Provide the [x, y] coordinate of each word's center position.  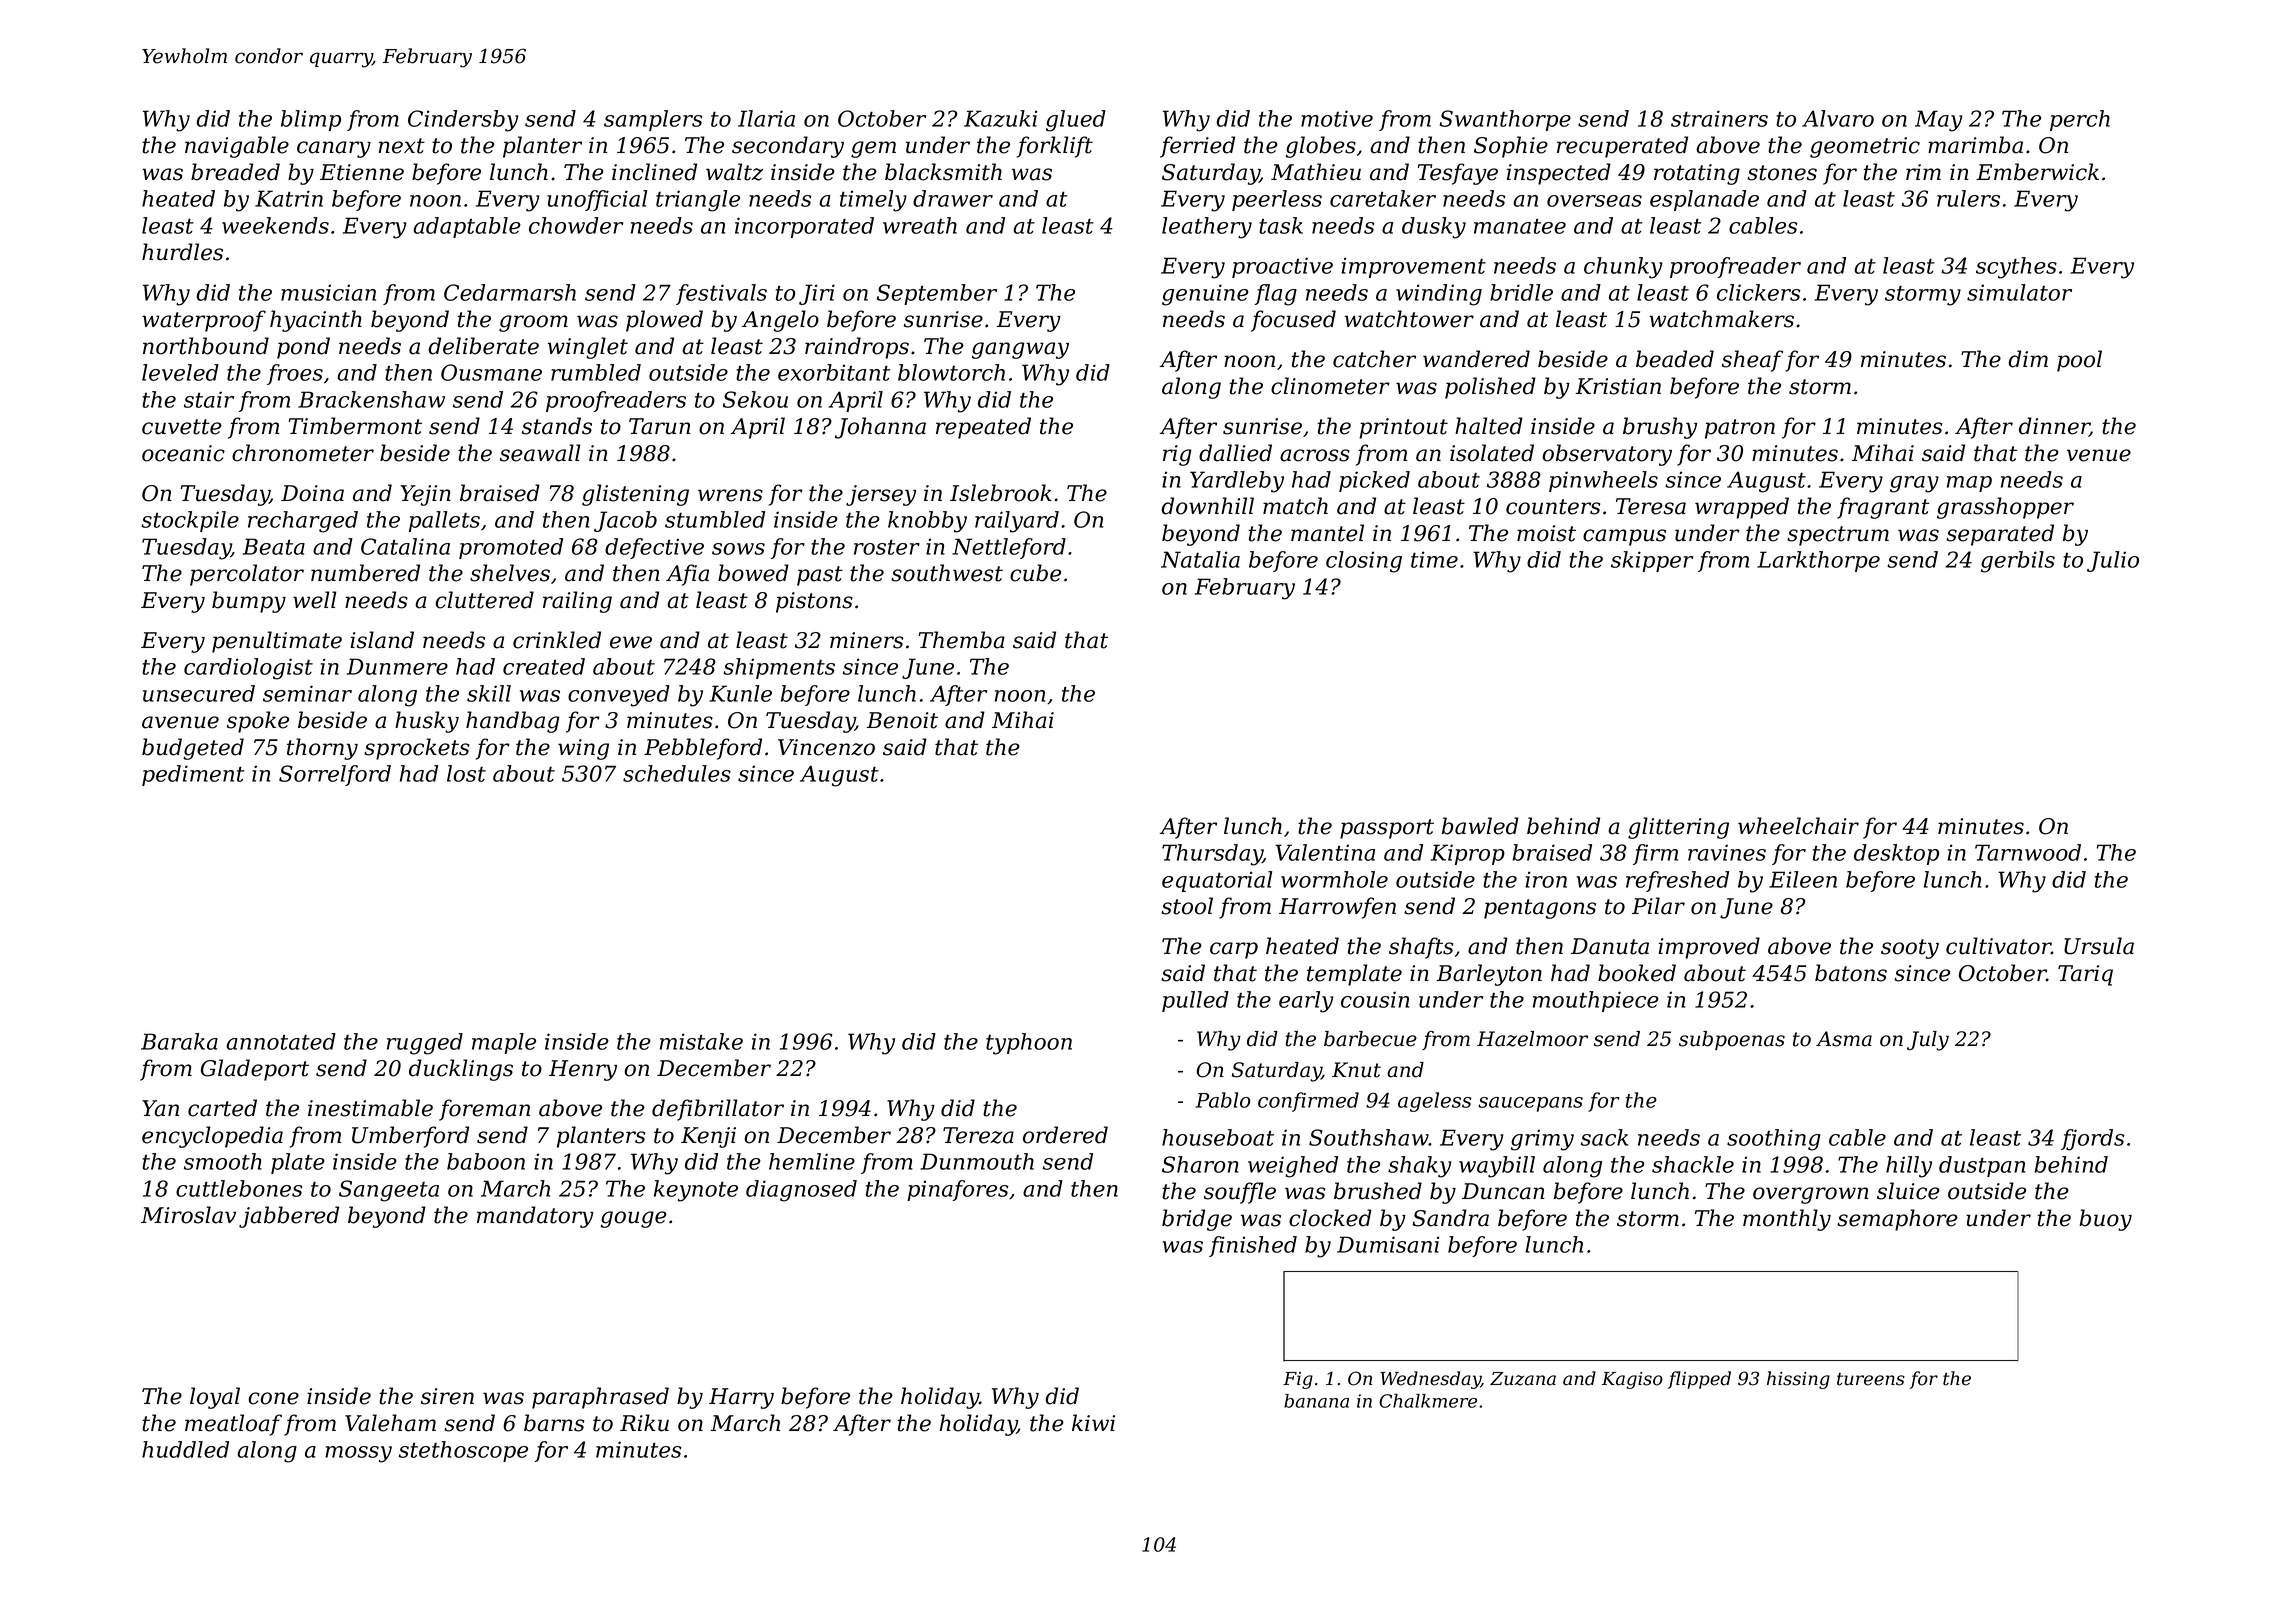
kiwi [1093, 1422]
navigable [237, 147]
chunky [1623, 268]
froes [295, 374]
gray [1914, 484]
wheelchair [1798, 826]
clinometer [1330, 386]
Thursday [1212, 855]
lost [466, 773]
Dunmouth [977, 1161]
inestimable [370, 1108]
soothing [1774, 1140]
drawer [953, 198]
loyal [215, 1398]
